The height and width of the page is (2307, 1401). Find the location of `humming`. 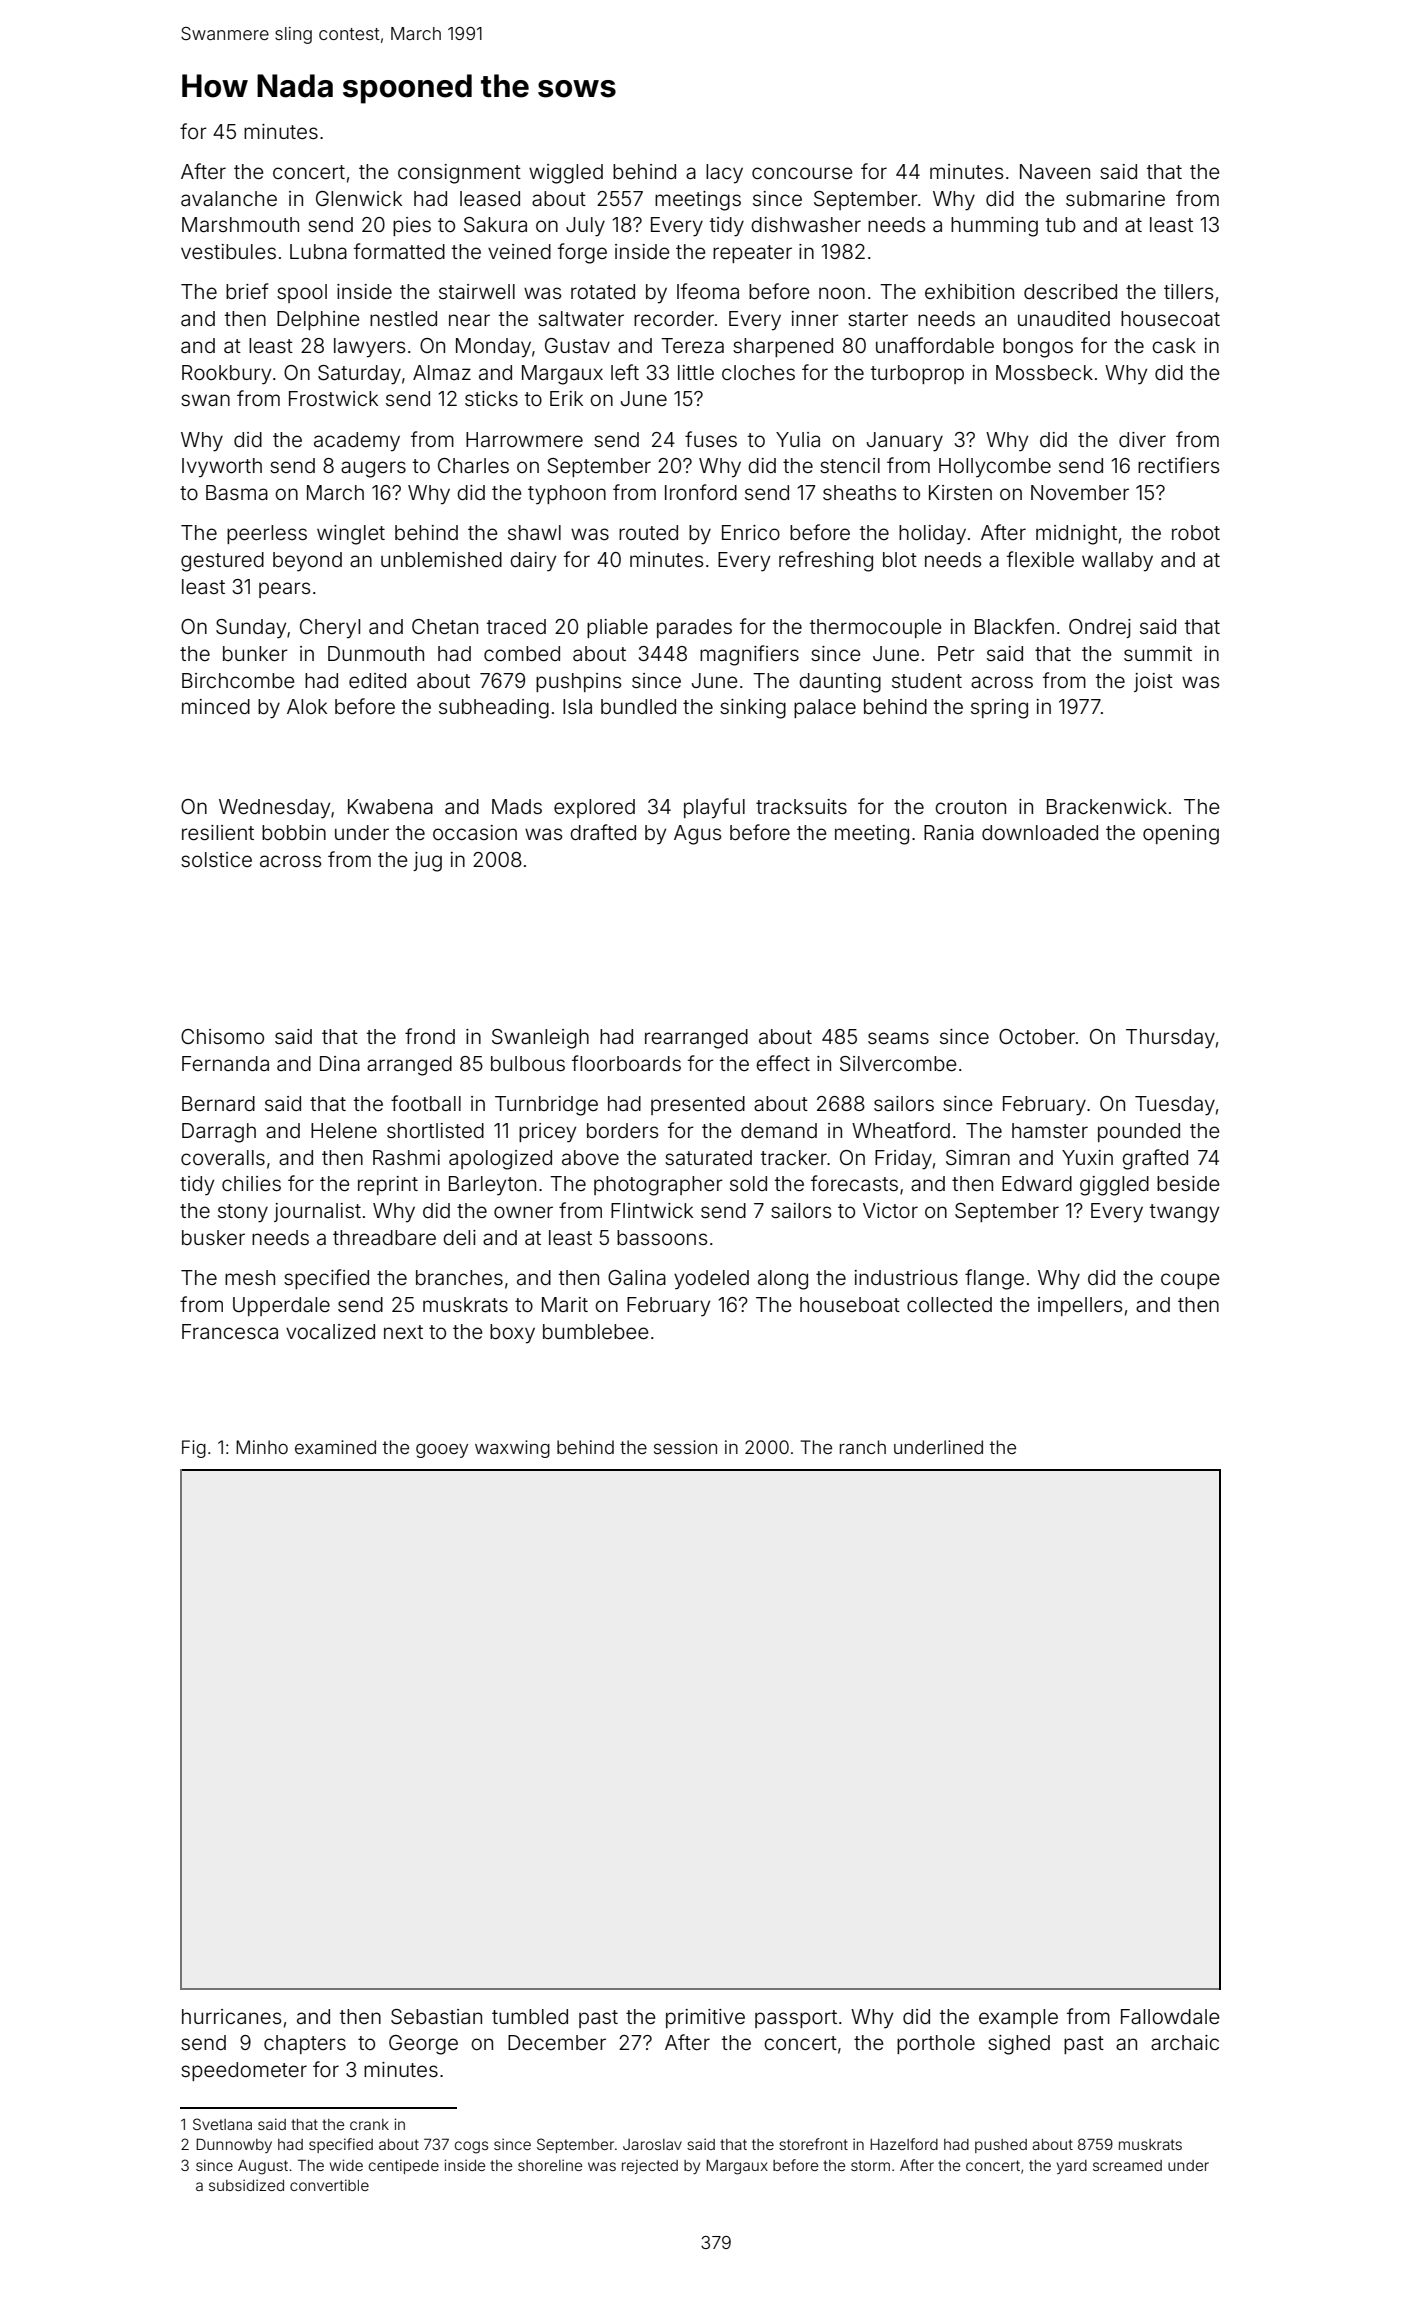

humming is located at coordinates (994, 227).
